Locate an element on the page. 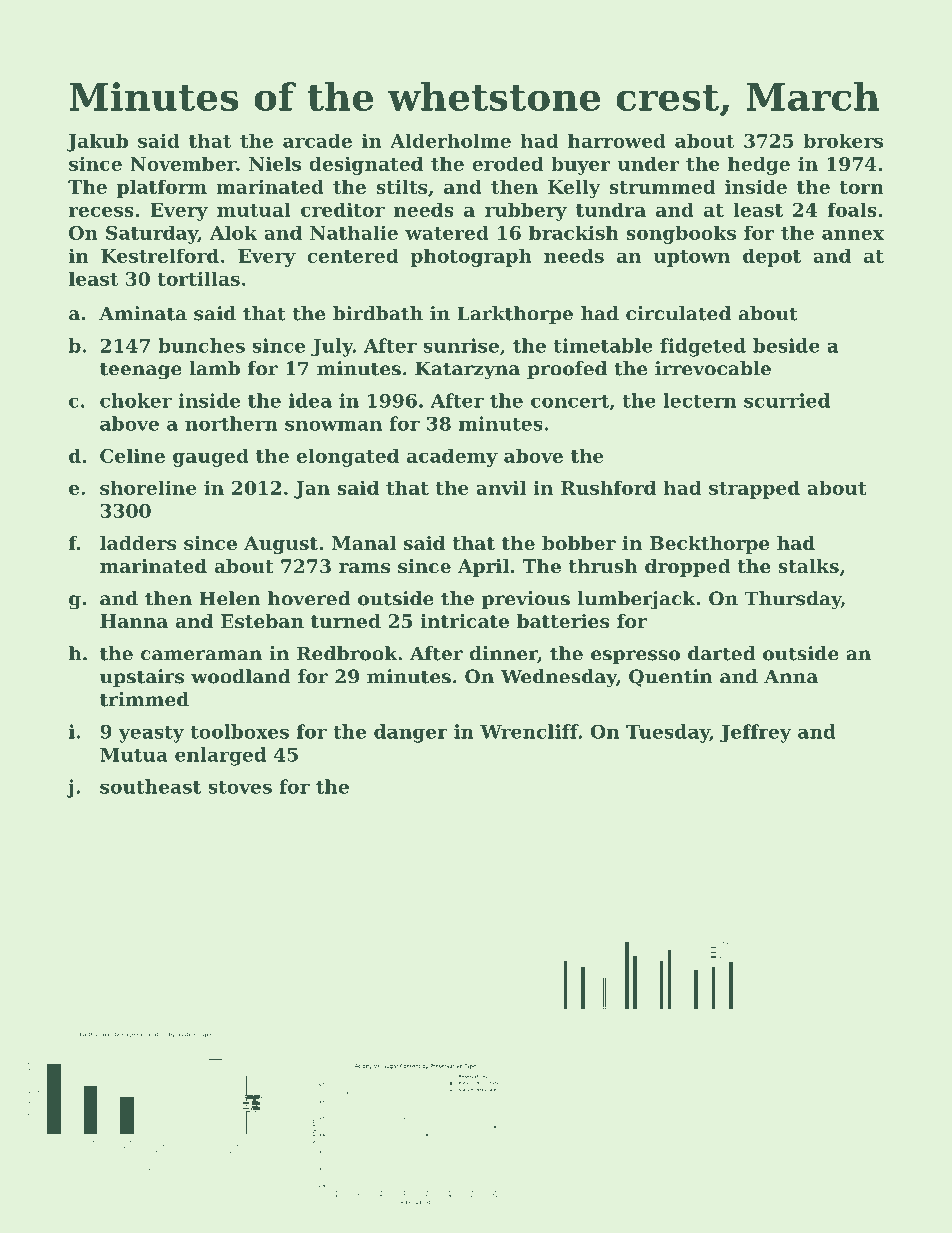  Alderholme is located at coordinates (450, 140).
